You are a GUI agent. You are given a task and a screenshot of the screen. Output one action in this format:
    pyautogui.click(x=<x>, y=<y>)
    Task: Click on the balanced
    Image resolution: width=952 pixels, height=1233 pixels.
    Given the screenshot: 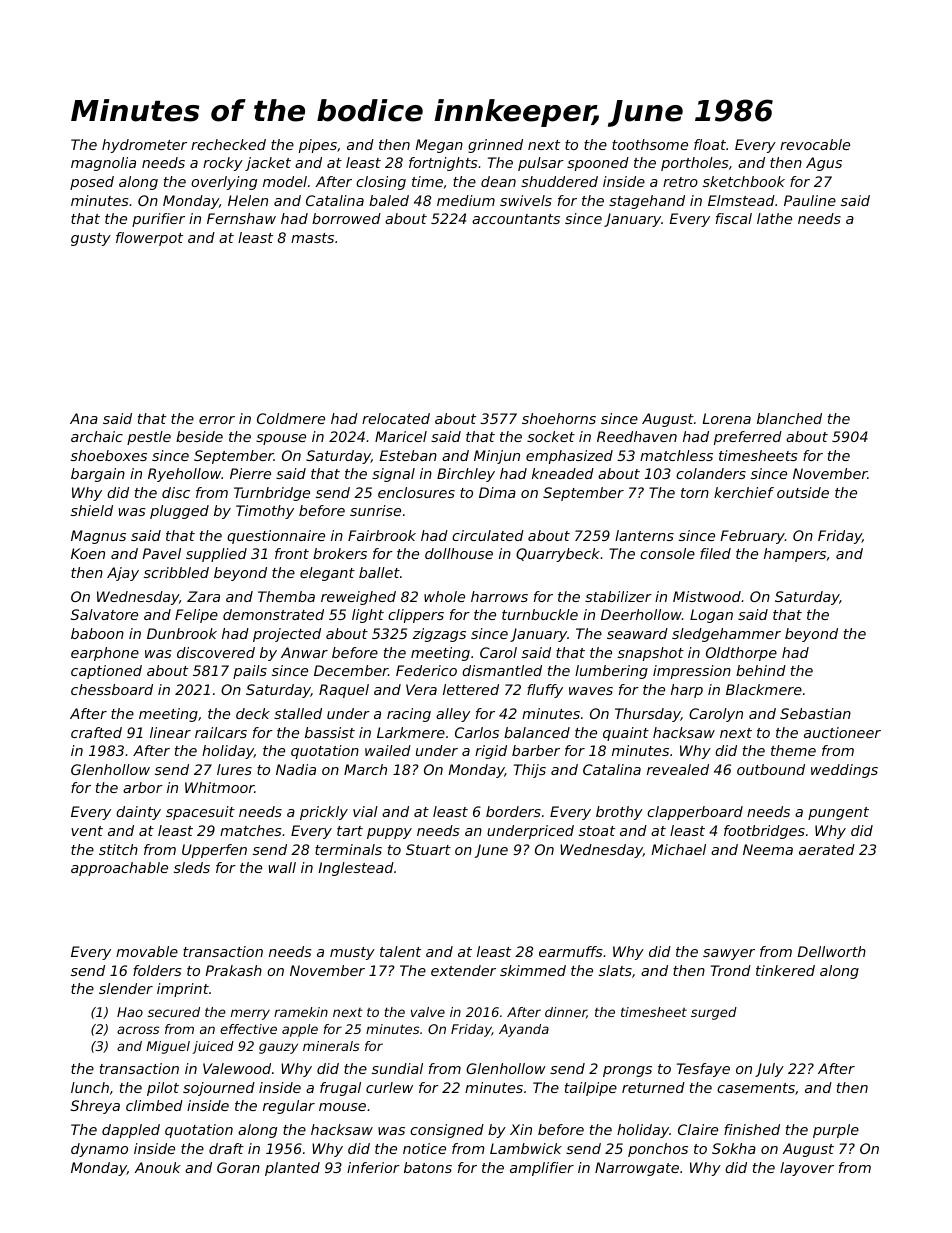 What is the action you would take?
    pyautogui.click(x=537, y=732)
